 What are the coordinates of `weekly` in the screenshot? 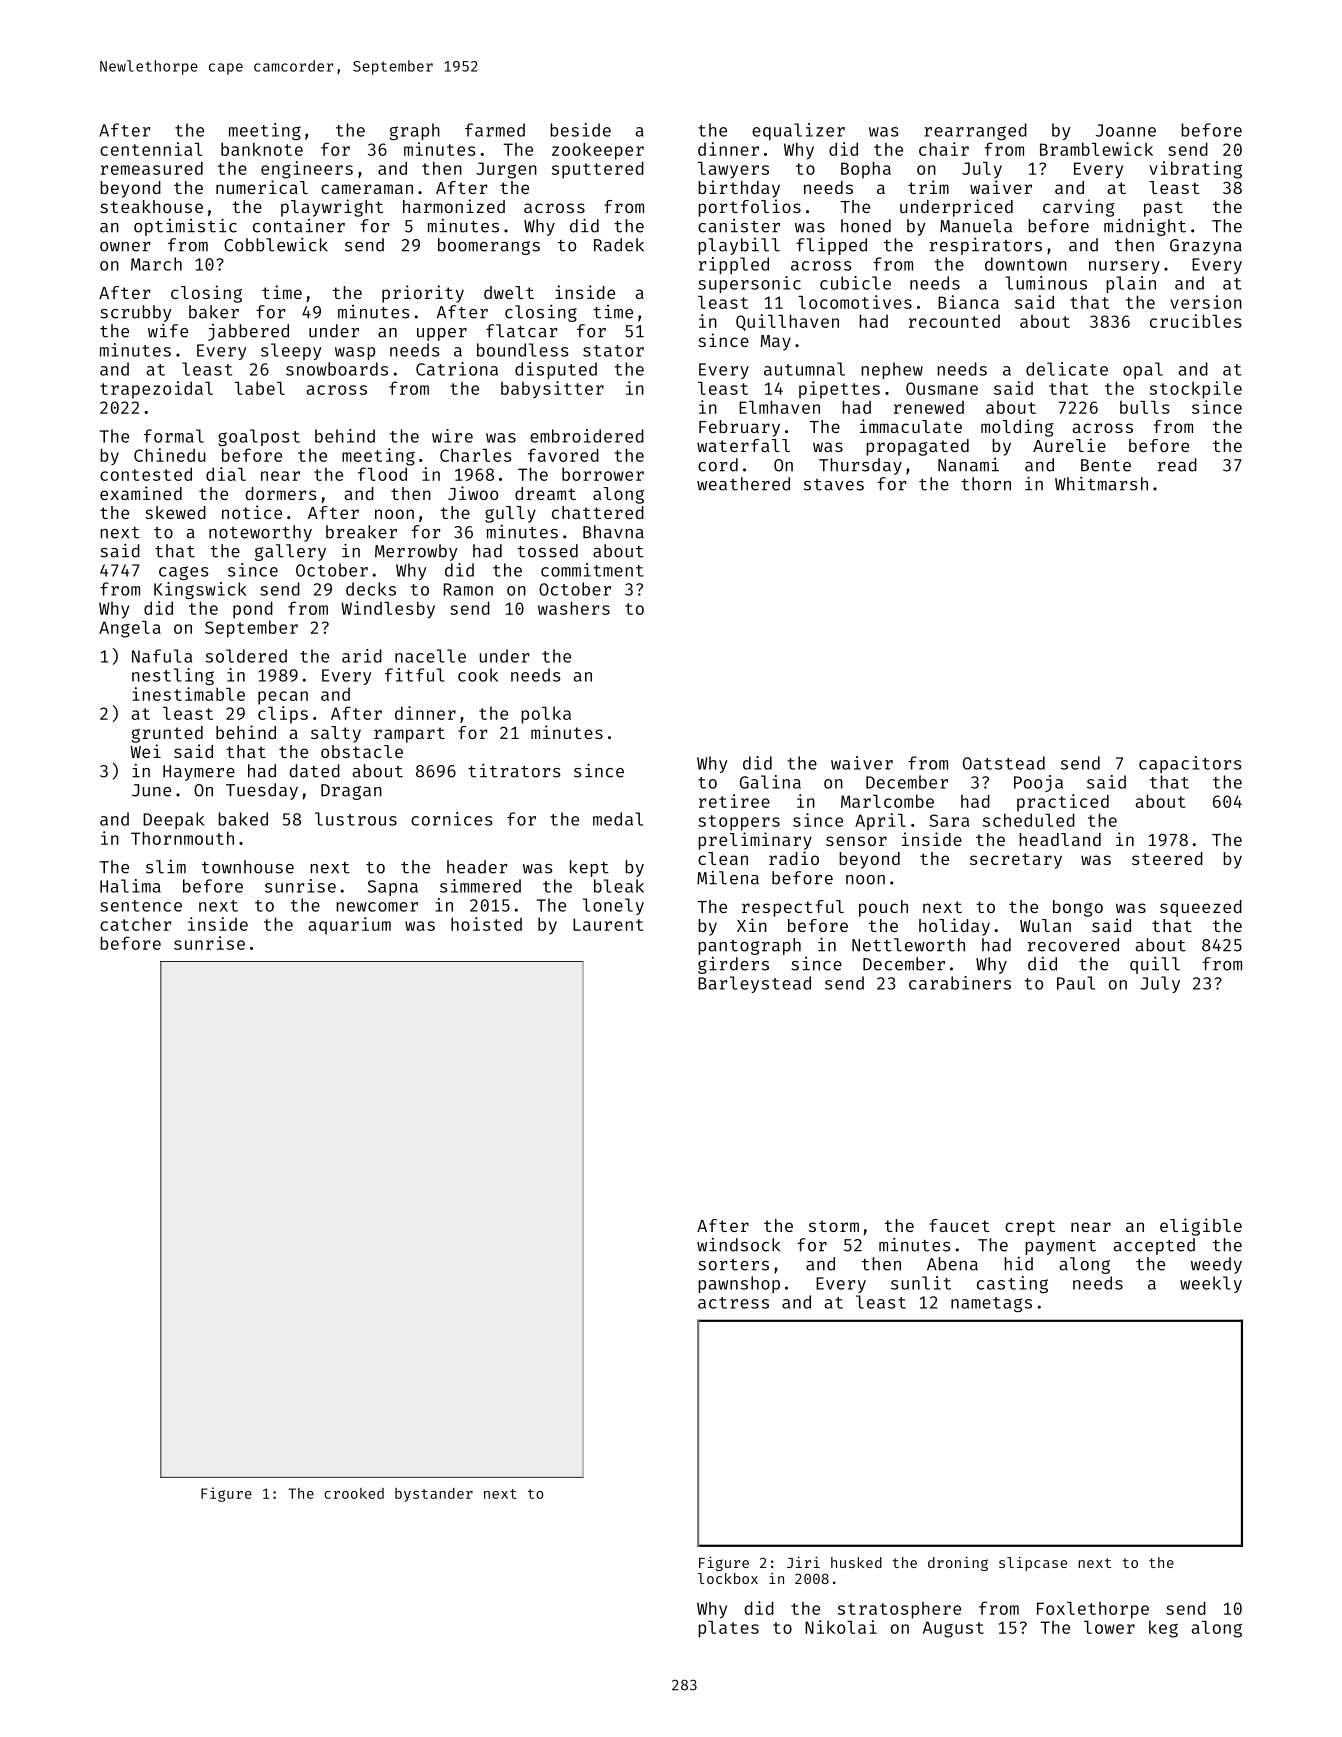 It's located at (1211, 1284).
